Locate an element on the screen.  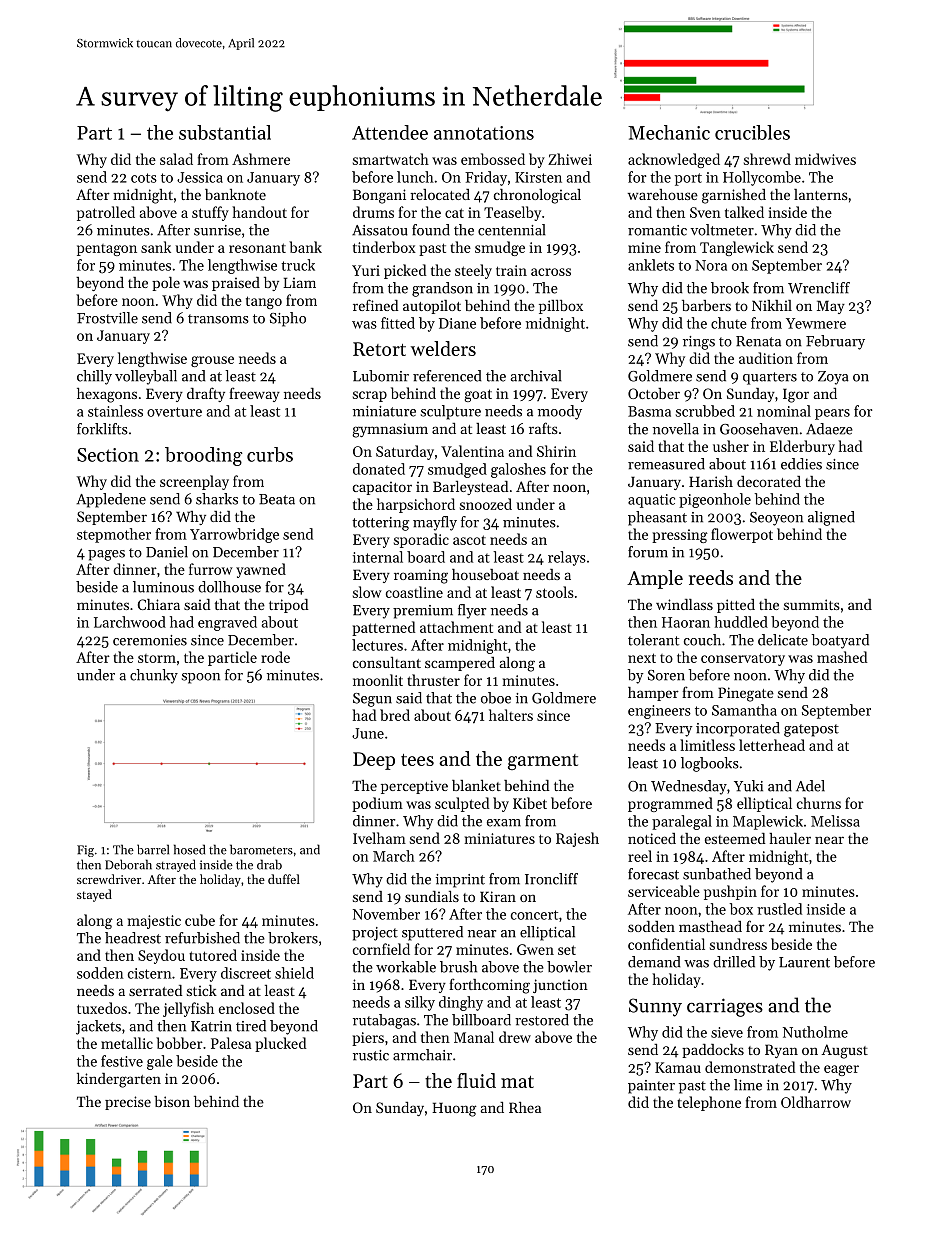
engineers is located at coordinates (659, 712).
